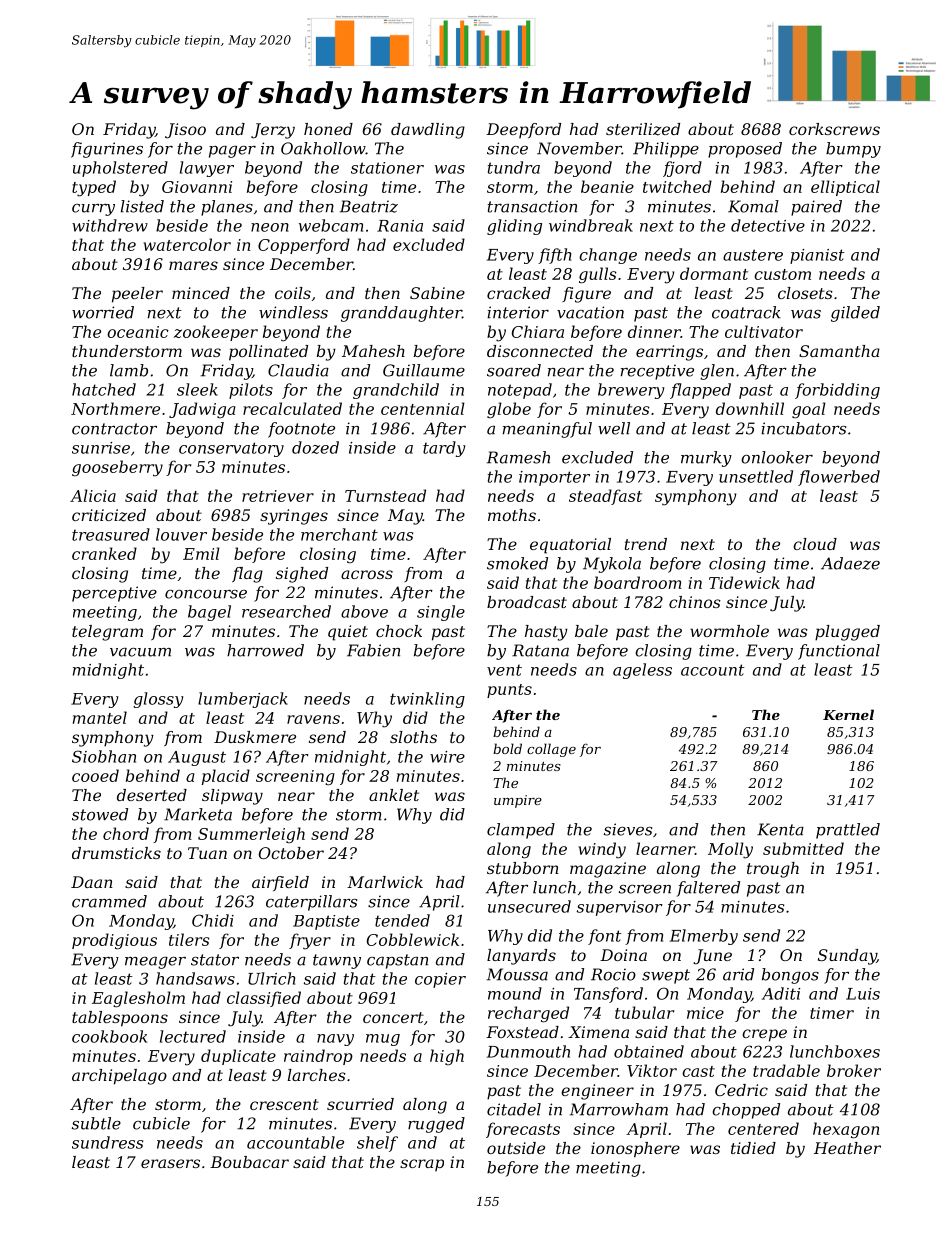  What do you see at coordinates (227, 208) in the screenshot?
I see `planes` at bounding box center [227, 208].
